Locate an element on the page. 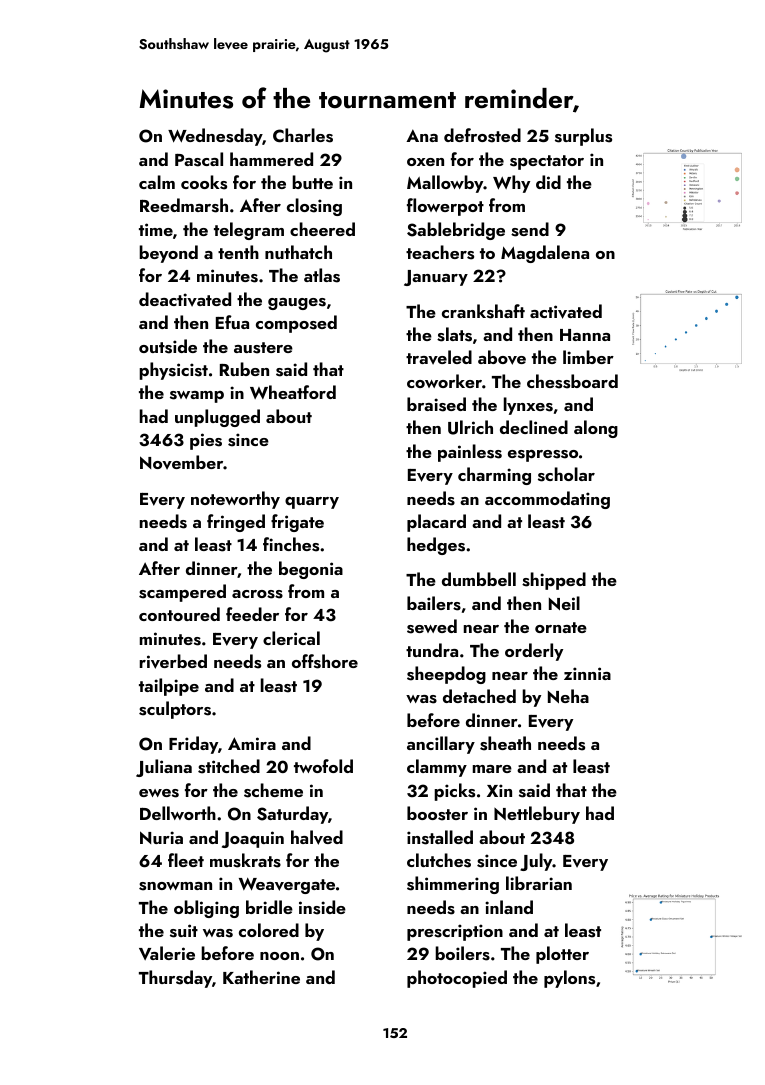 The height and width of the document is (1085, 765). Juliana is located at coordinates (164, 768).
